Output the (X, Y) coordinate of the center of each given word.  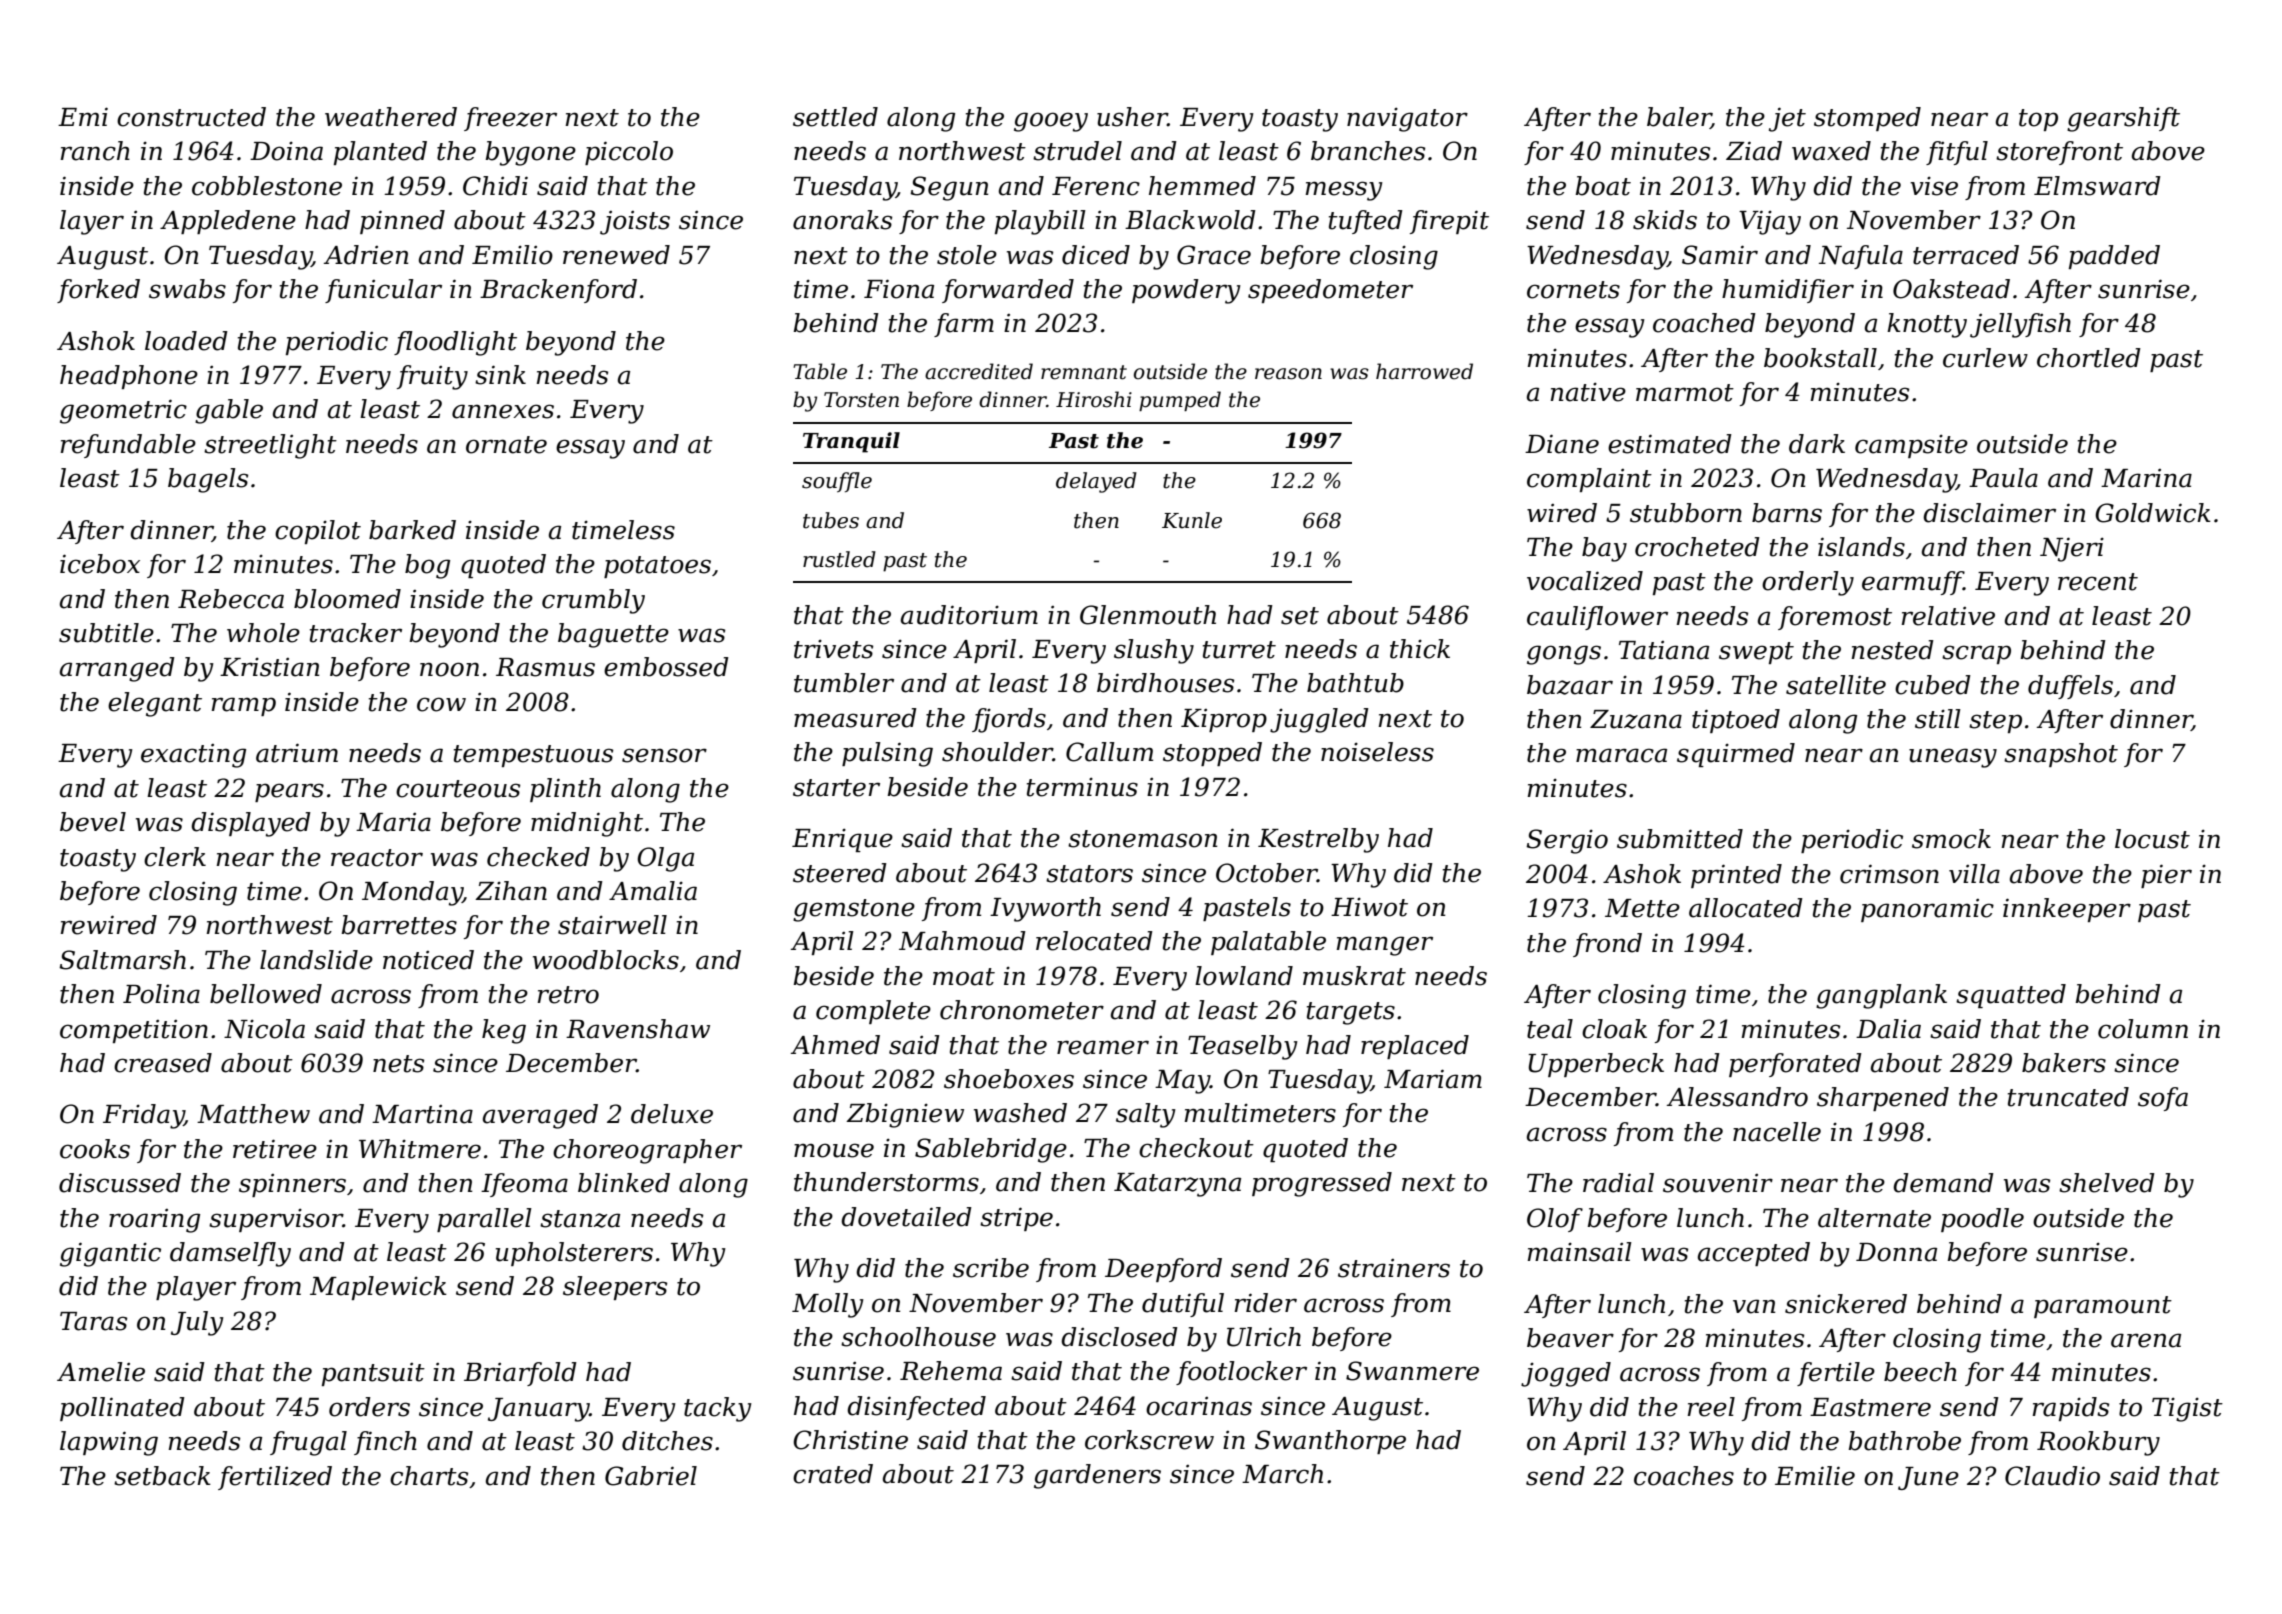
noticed (428, 960)
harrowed (1424, 371)
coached (1704, 323)
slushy (1154, 651)
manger (1384, 946)
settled (835, 117)
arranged (117, 669)
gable (229, 411)
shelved (2107, 1183)
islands (1861, 547)
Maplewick (378, 1288)
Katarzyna (1177, 1185)
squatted (2011, 996)
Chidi (495, 186)
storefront (2059, 153)
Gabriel (651, 1476)
